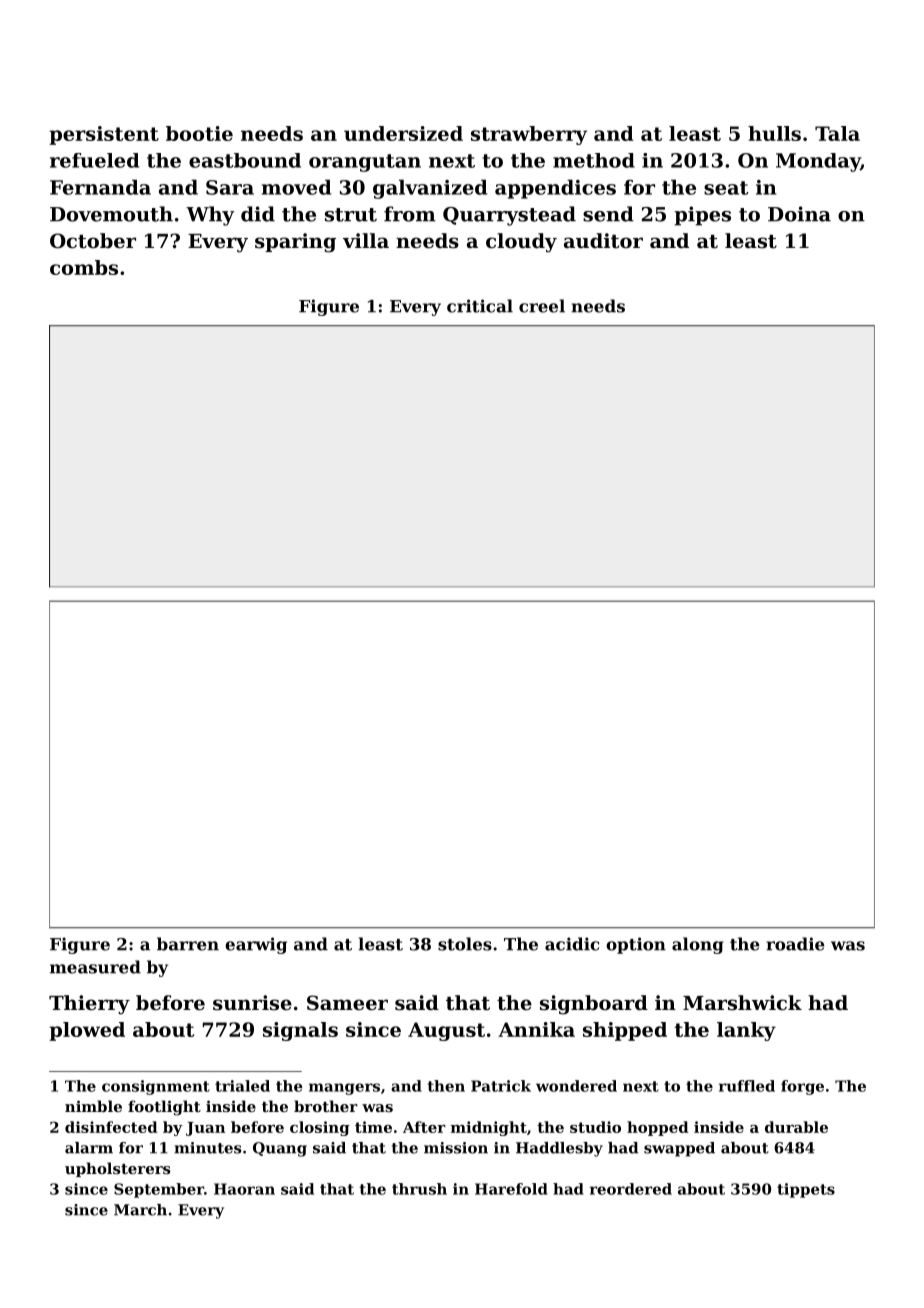 This page has width=924, height=1308. What do you see at coordinates (795, 944) in the page?
I see `roadie` at bounding box center [795, 944].
